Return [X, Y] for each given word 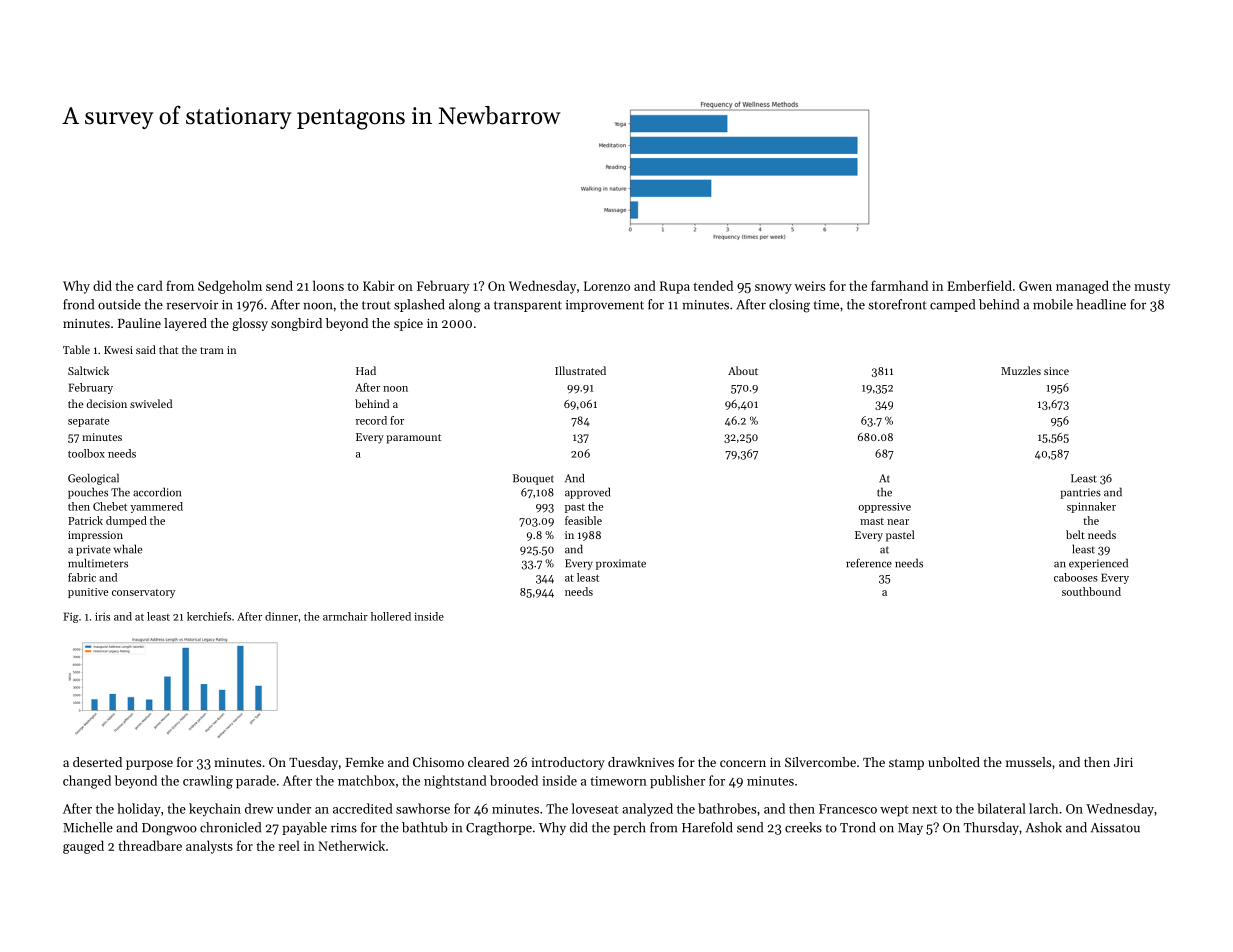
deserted [97, 762]
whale [128, 549]
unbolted [954, 762]
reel [289, 845]
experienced [1098, 564]
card [150, 285]
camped [952, 305]
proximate [621, 564]
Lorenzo [607, 286]
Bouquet [533, 479]
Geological [93, 479]
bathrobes [727, 808]
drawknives [641, 762]
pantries [1080, 493]
